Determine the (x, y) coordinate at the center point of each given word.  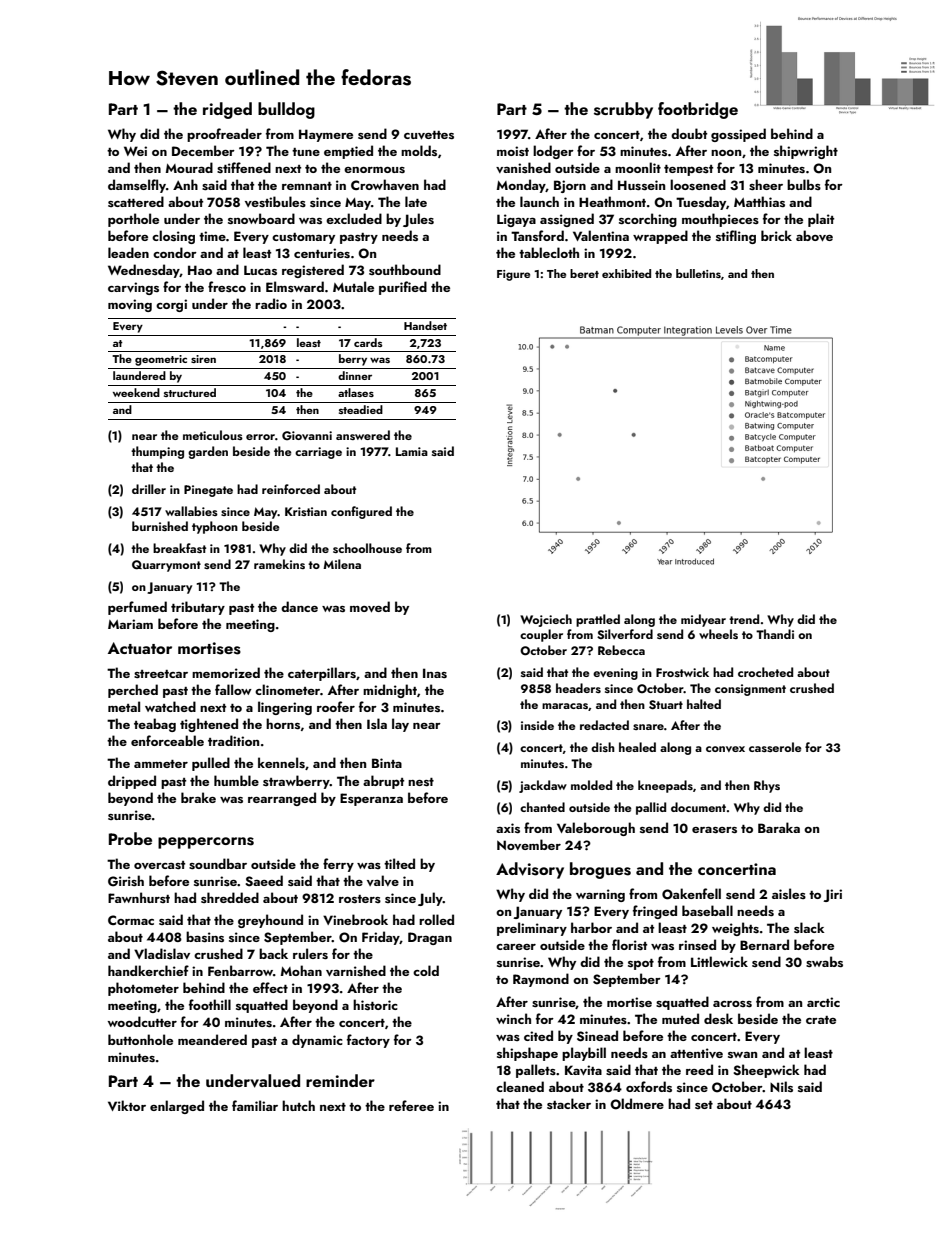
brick (776, 235)
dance (299, 606)
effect (270, 987)
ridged (227, 110)
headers (578, 688)
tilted (399, 863)
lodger (553, 152)
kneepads (665, 786)
